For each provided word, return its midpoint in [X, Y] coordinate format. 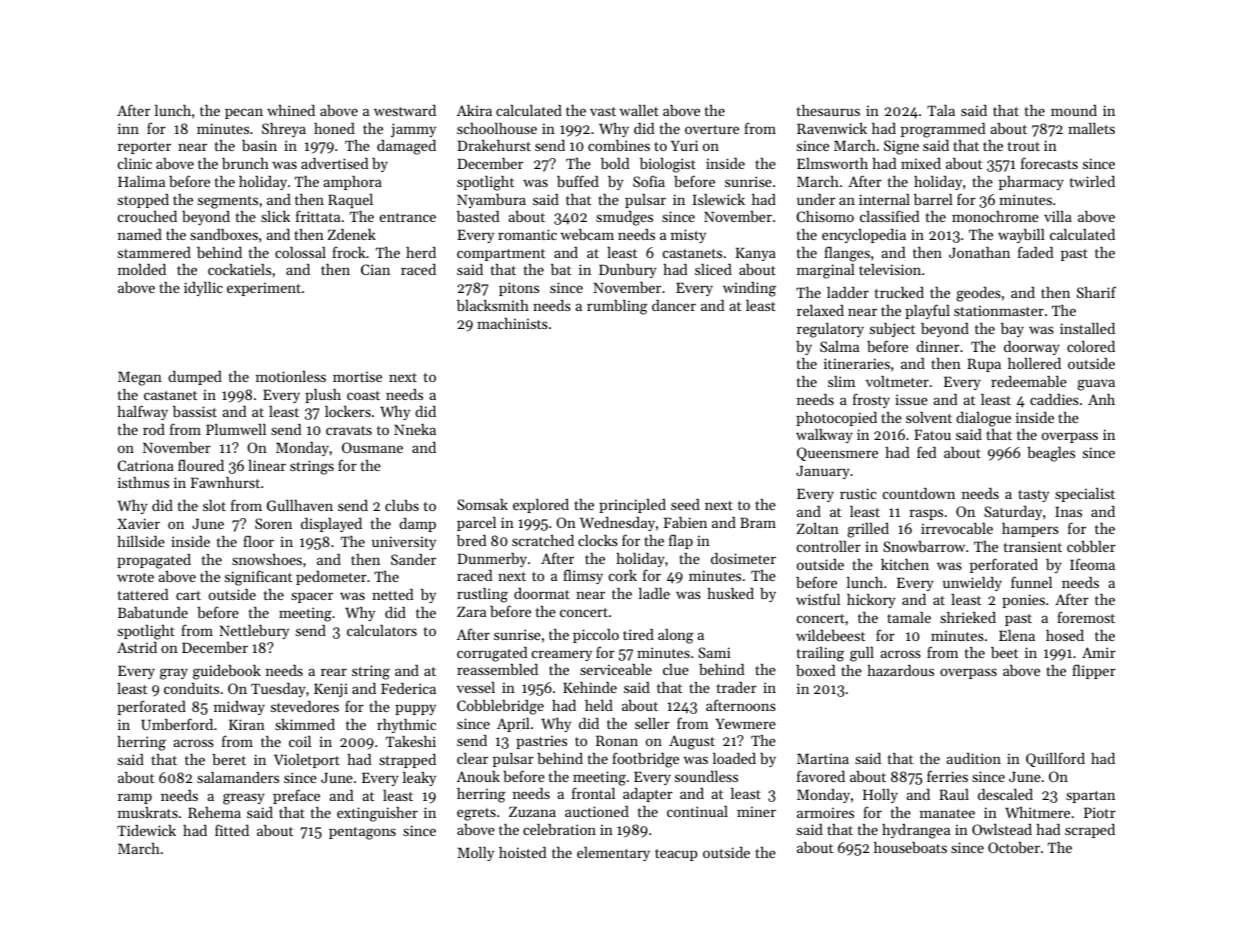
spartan [1090, 797]
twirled [1092, 181]
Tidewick [146, 830]
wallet [639, 110]
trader [737, 687]
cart [188, 595]
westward [405, 110]
